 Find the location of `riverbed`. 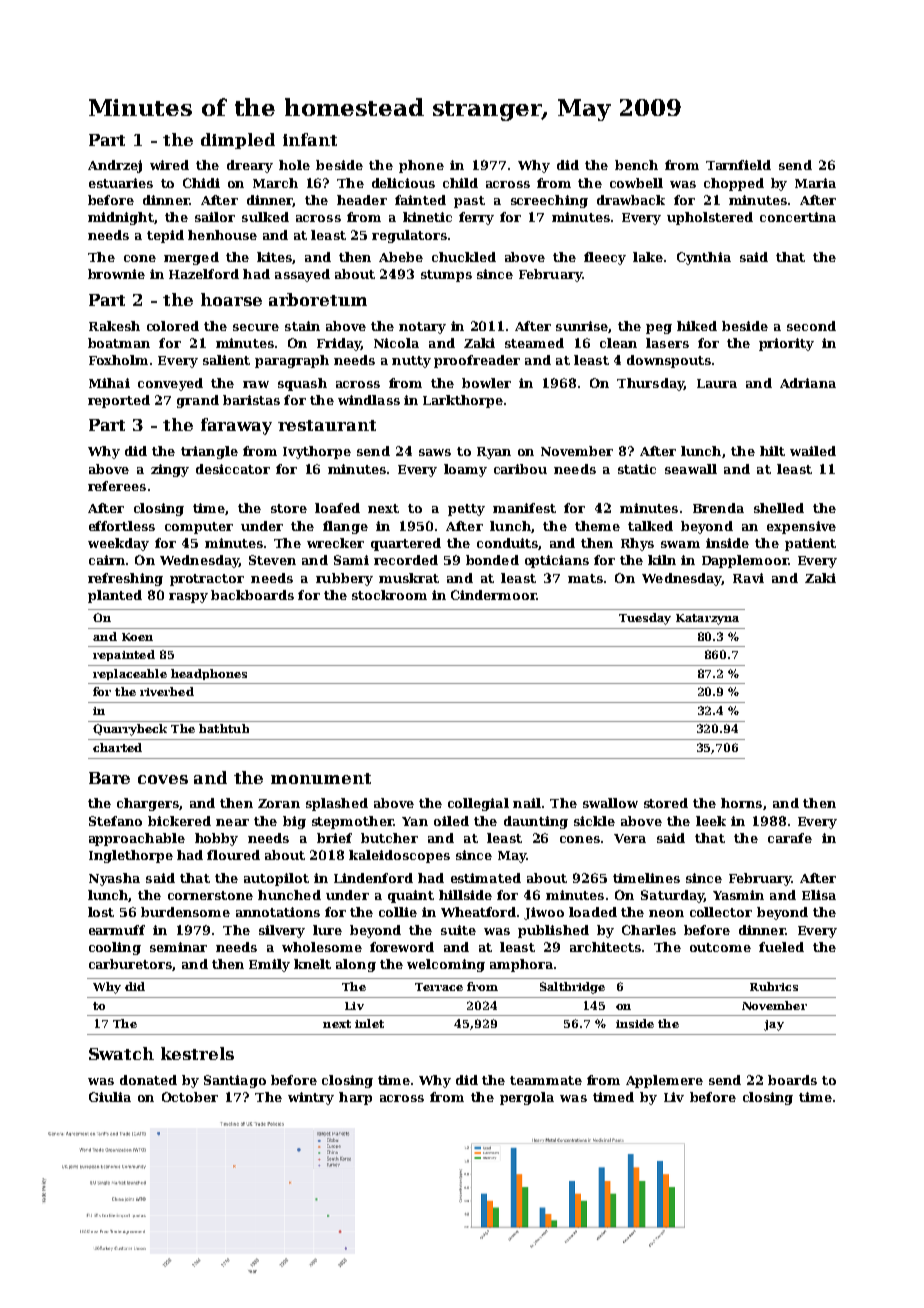

riverbed is located at coordinates (167, 691).
